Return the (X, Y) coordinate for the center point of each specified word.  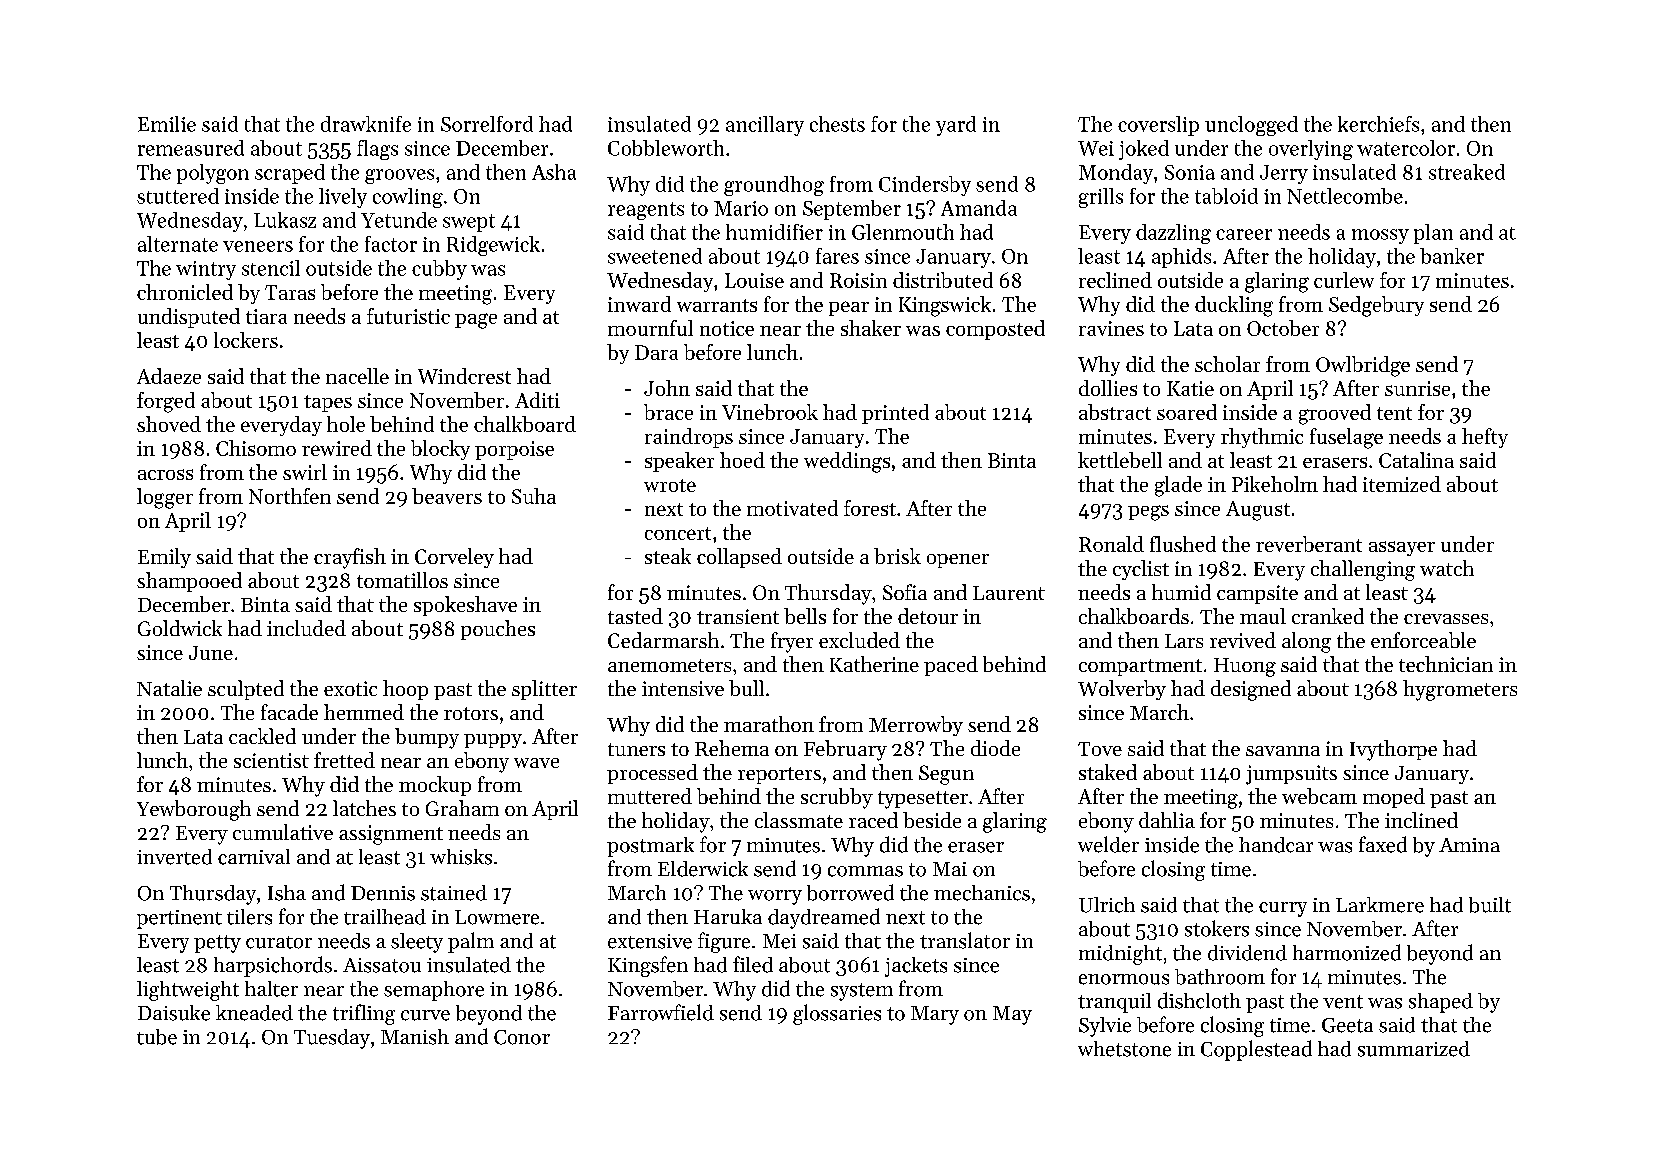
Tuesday (332, 1039)
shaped (1441, 1003)
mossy (1380, 236)
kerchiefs (1378, 124)
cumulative (283, 832)
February (845, 750)
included (306, 628)
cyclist (1141, 570)
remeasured (191, 148)
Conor (522, 1037)
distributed (943, 280)
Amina (1469, 845)
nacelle (357, 376)
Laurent (1009, 593)
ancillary (765, 126)
